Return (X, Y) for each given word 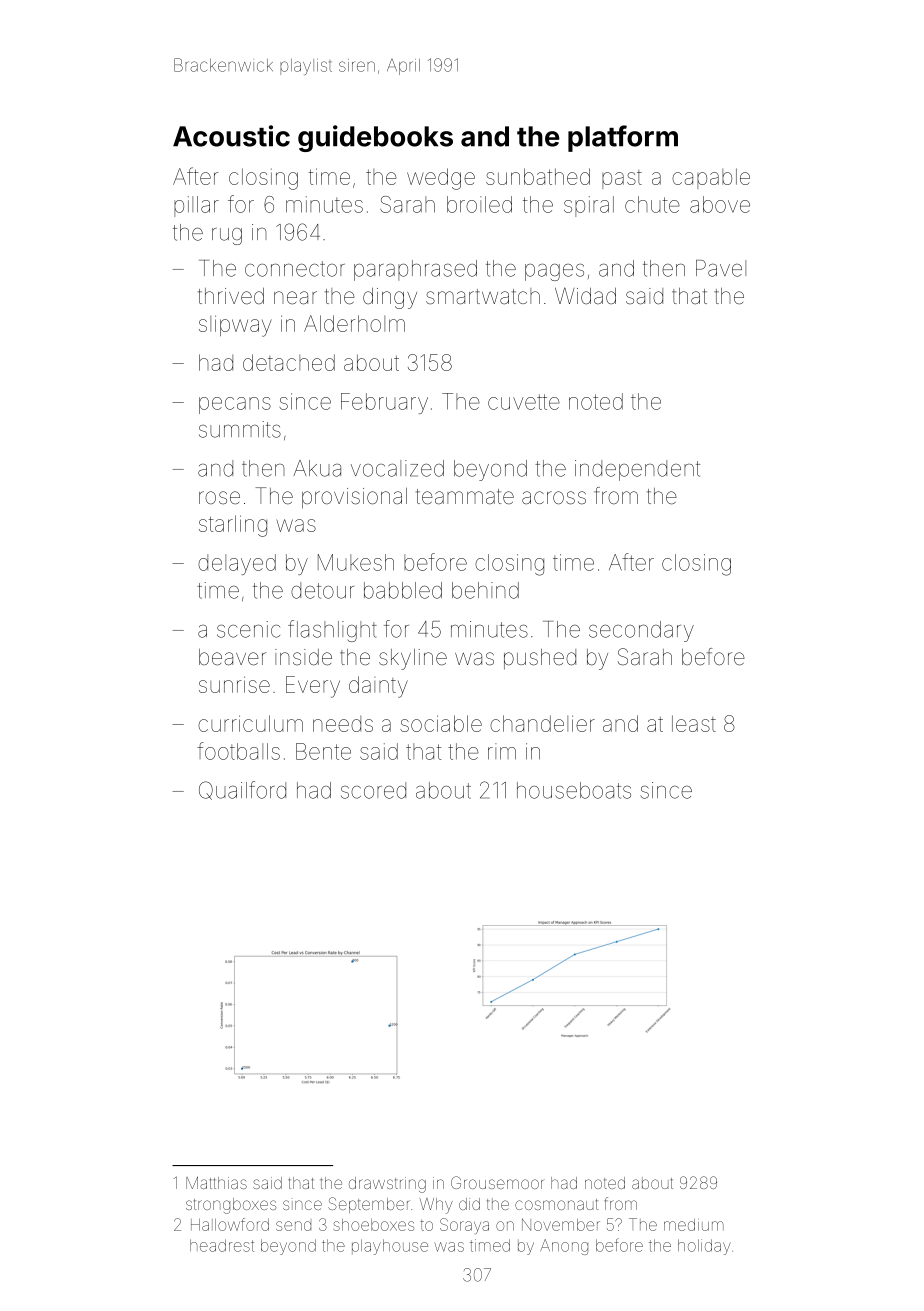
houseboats (574, 790)
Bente (323, 751)
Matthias (216, 1183)
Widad (585, 295)
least (694, 723)
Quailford (242, 790)
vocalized (397, 468)
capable (711, 178)
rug (227, 236)
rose (219, 498)
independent (637, 470)
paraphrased (415, 270)
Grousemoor (498, 1182)
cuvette (524, 402)
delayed (237, 564)
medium (694, 1225)
